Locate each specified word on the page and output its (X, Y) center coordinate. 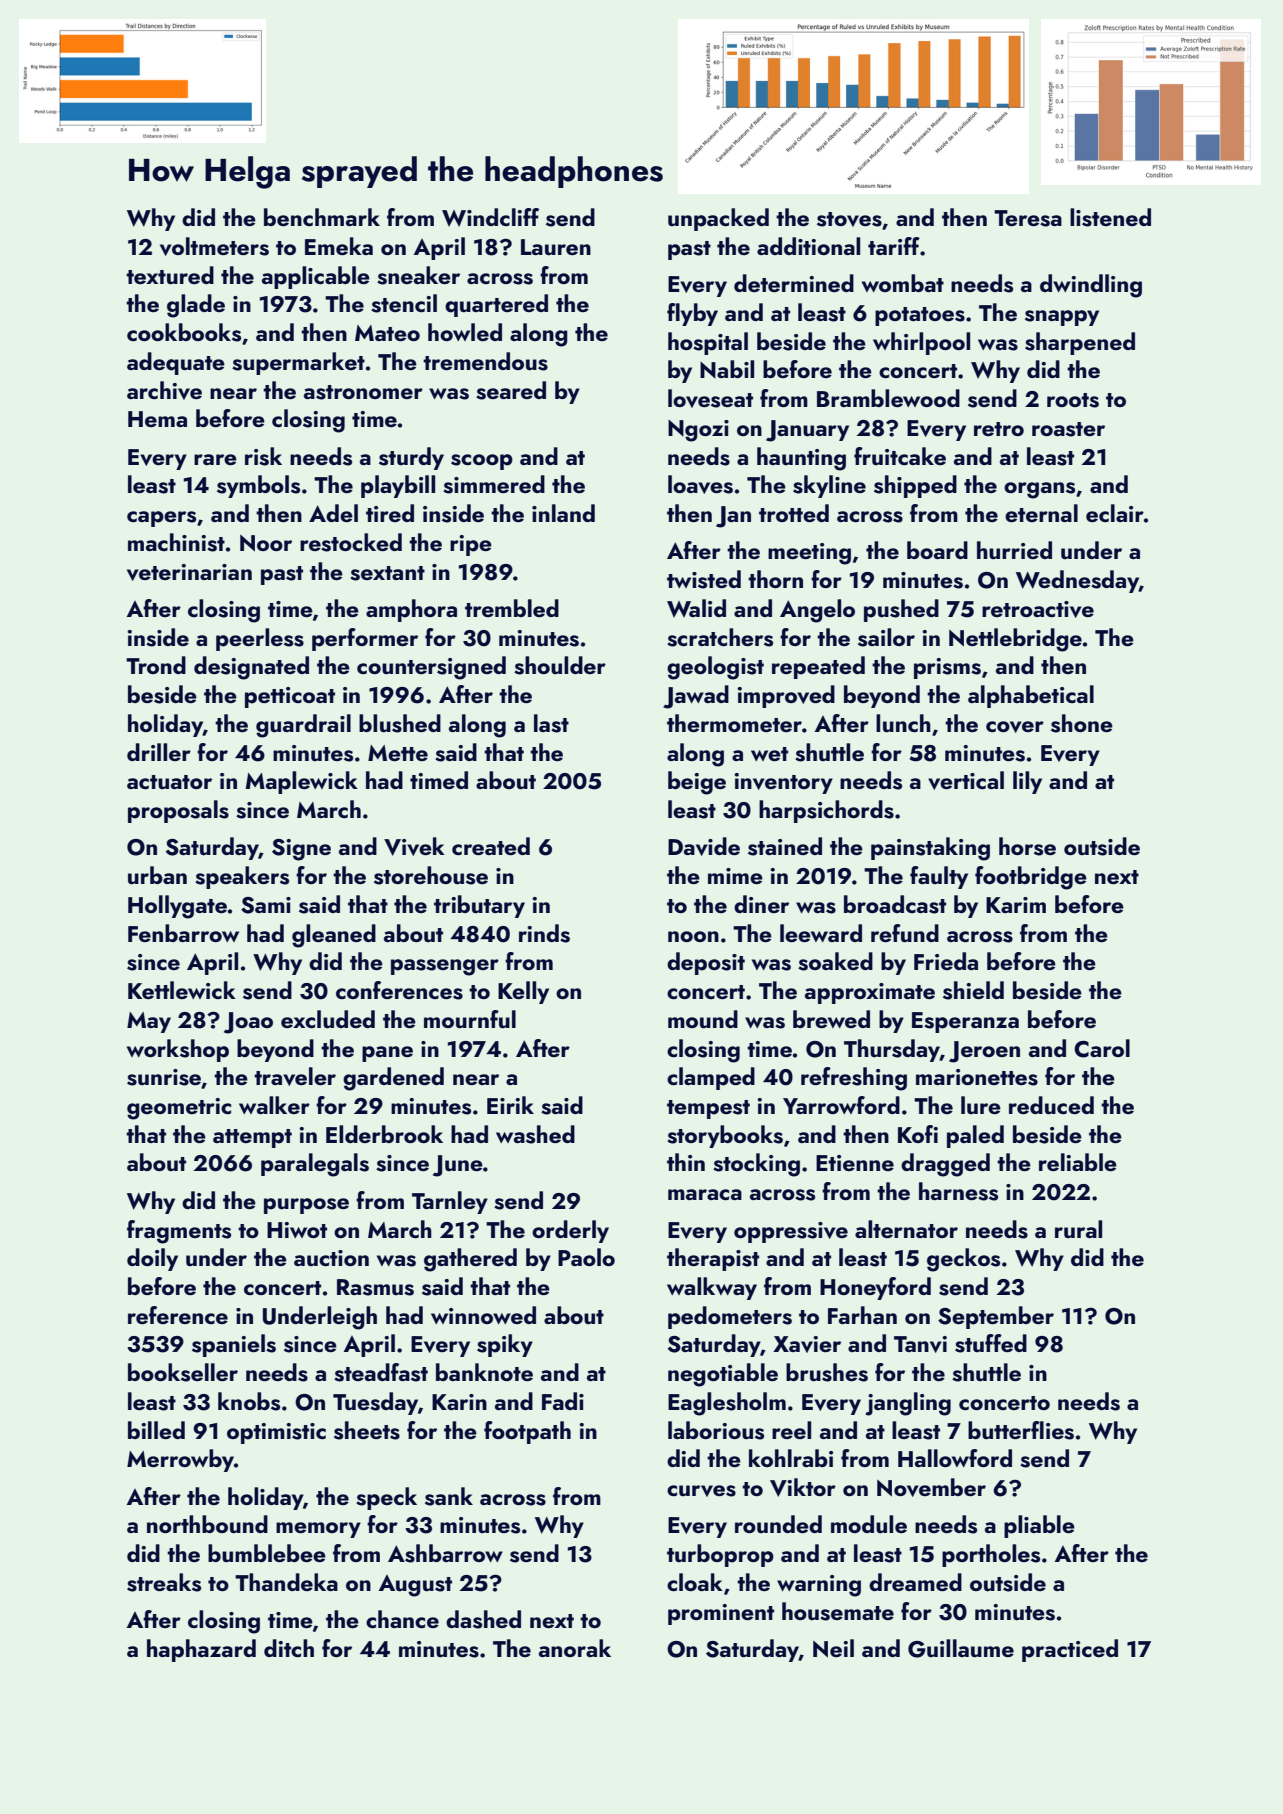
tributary (479, 906)
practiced (1070, 1650)
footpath (527, 1432)
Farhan (862, 1315)
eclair (1115, 513)
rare (215, 459)
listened (1110, 217)
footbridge (1031, 878)
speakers (242, 877)
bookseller (183, 1372)
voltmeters (214, 246)
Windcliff (490, 217)
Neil (833, 1648)
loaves (700, 484)
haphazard (201, 1650)
